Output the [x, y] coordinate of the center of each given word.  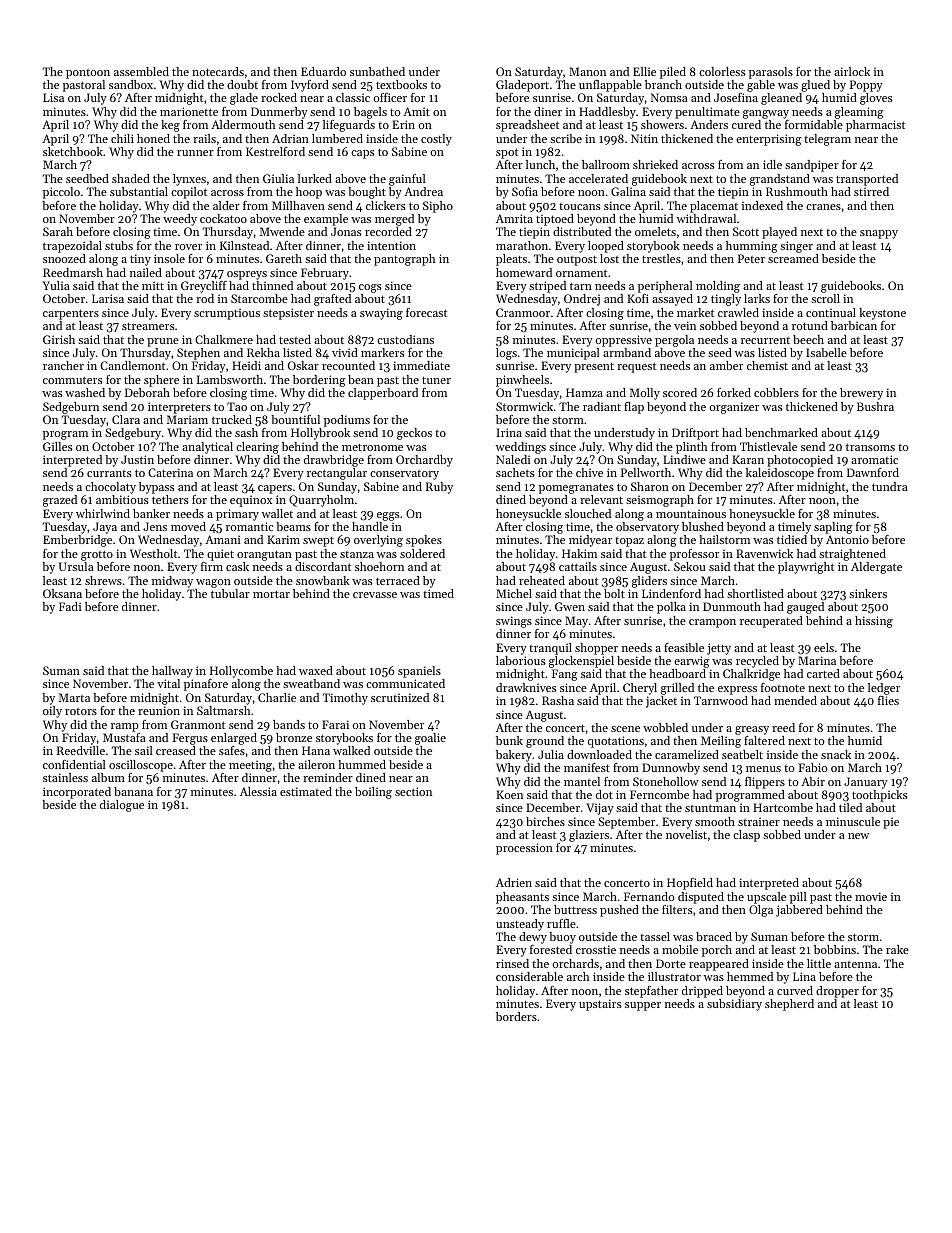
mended [795, 700]
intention [391, 245]
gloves [876, 99]
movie [871, 896]
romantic [250, 526]
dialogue [122, 806]
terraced [398, 580]
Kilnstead [244, 245]
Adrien [514, 882]
